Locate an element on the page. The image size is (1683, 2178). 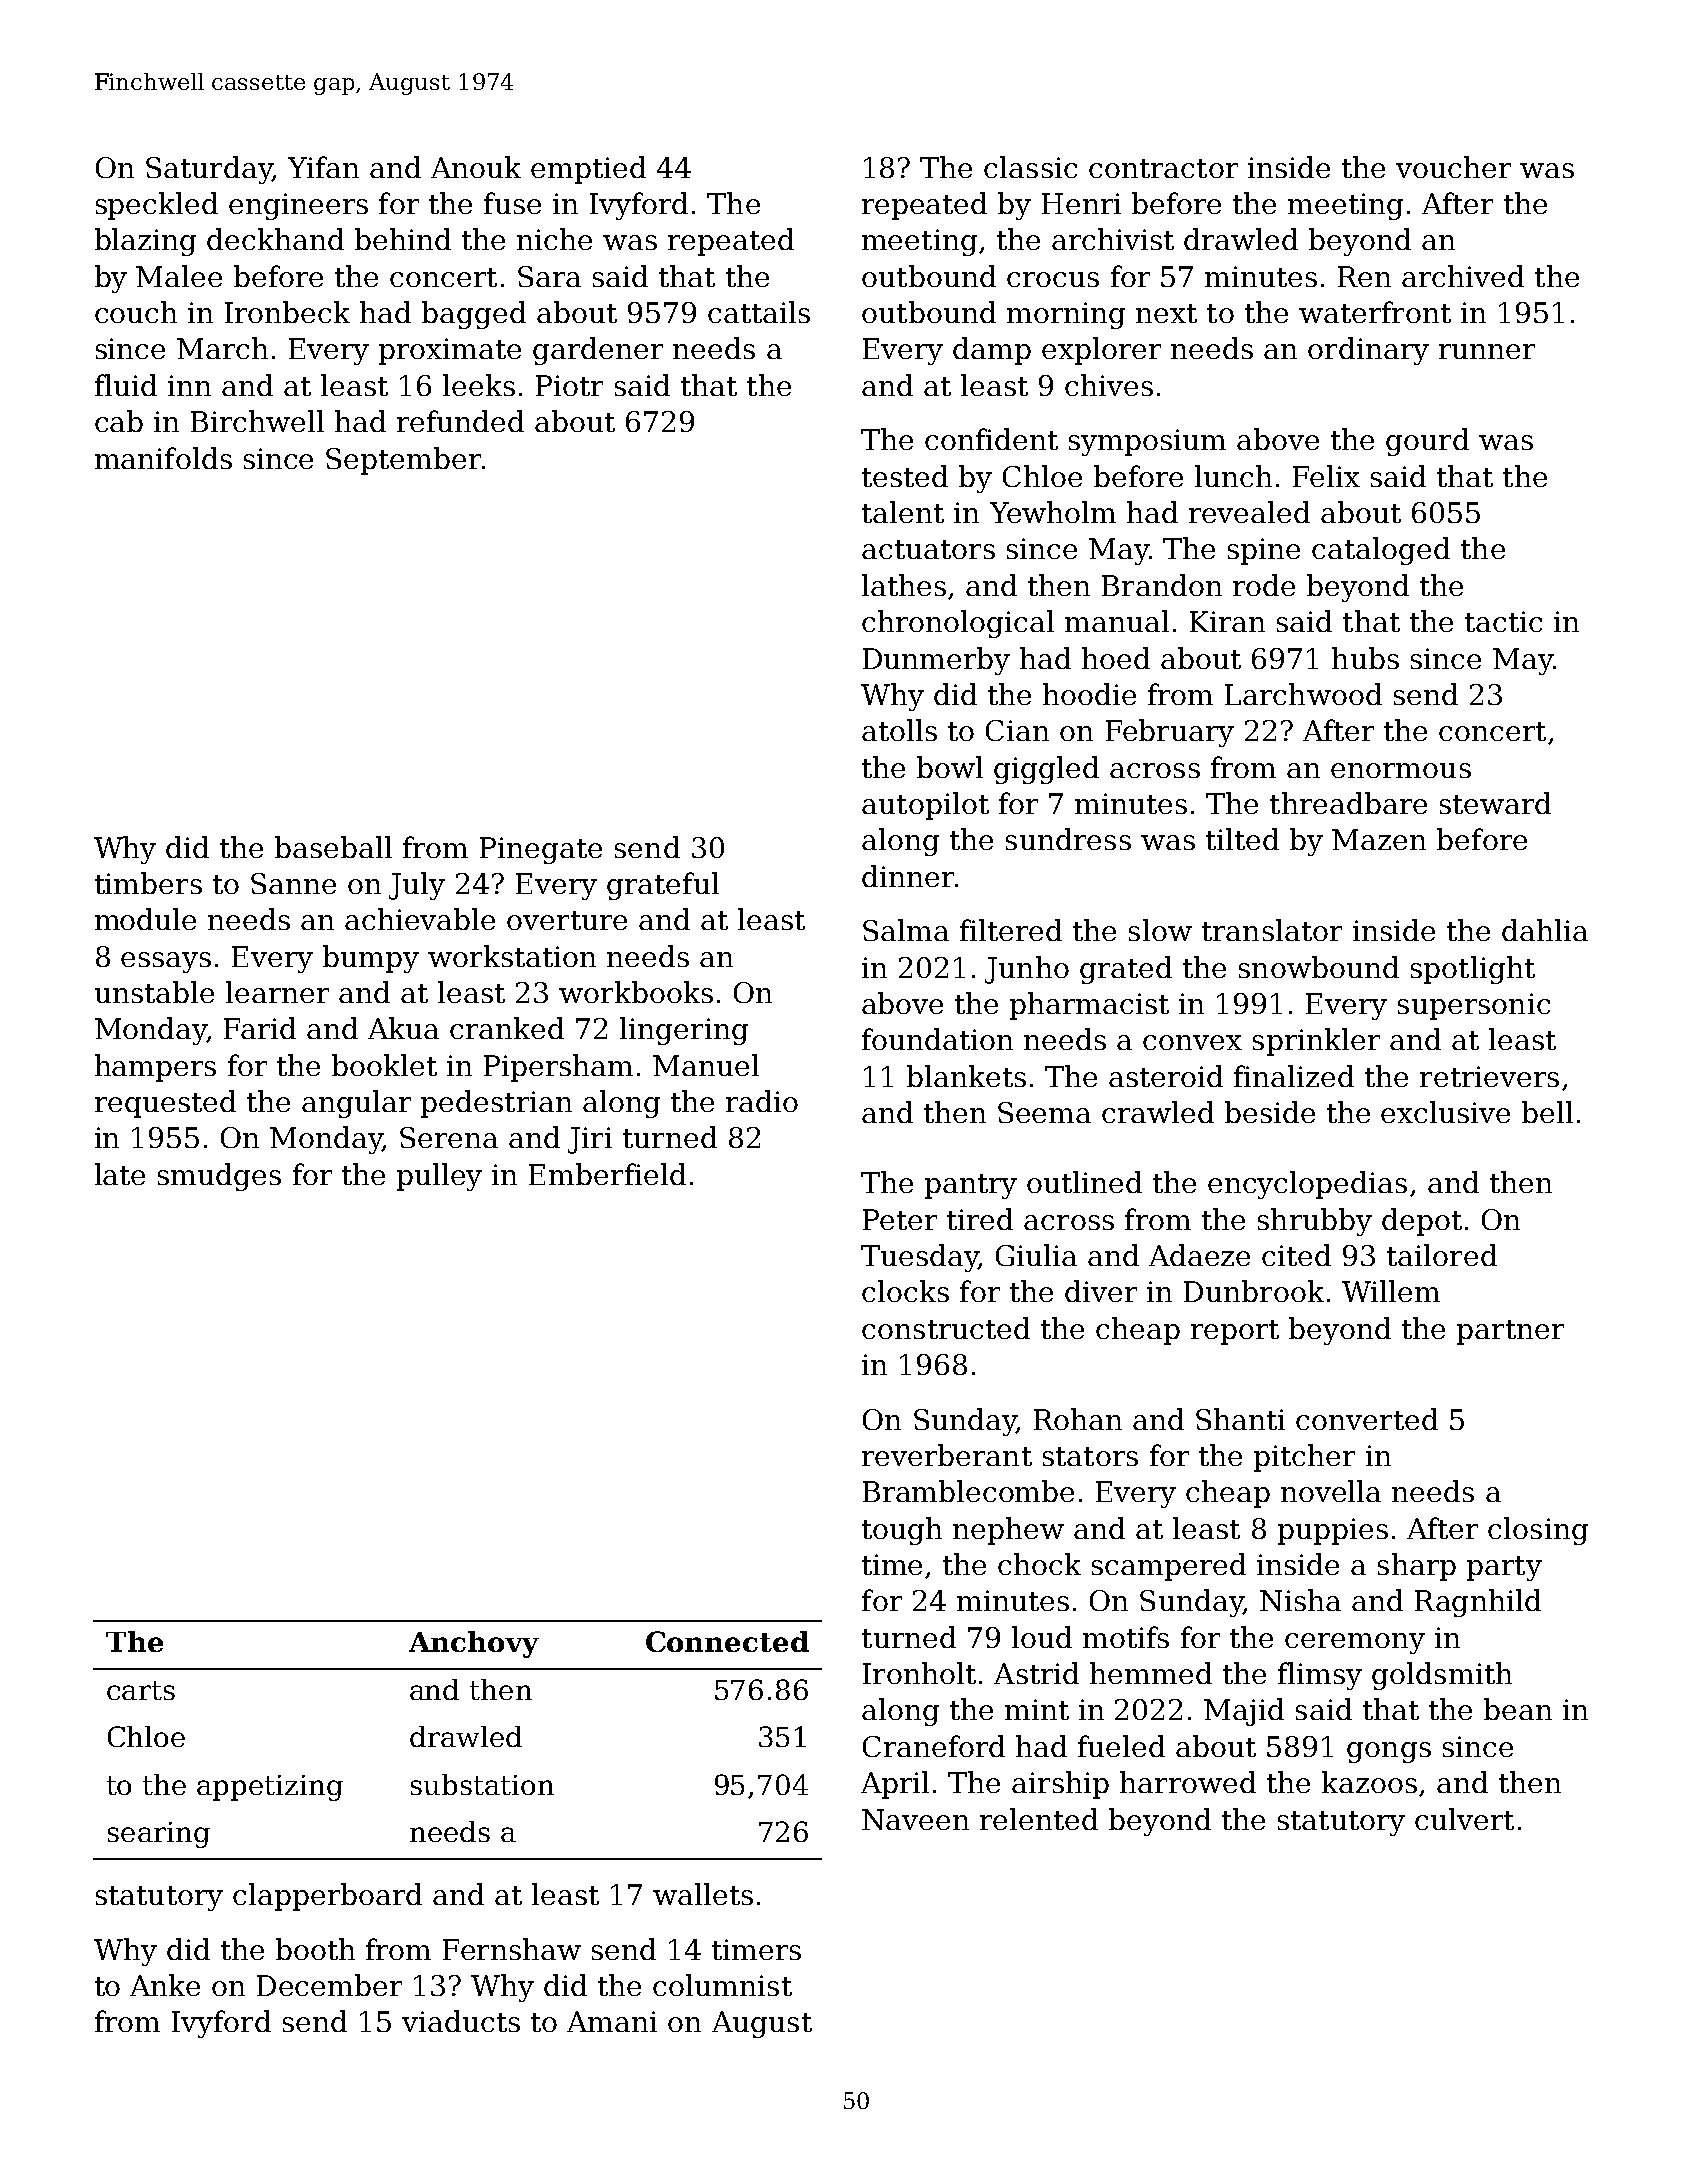
crawled is located at coordinates (1158, 1112).
